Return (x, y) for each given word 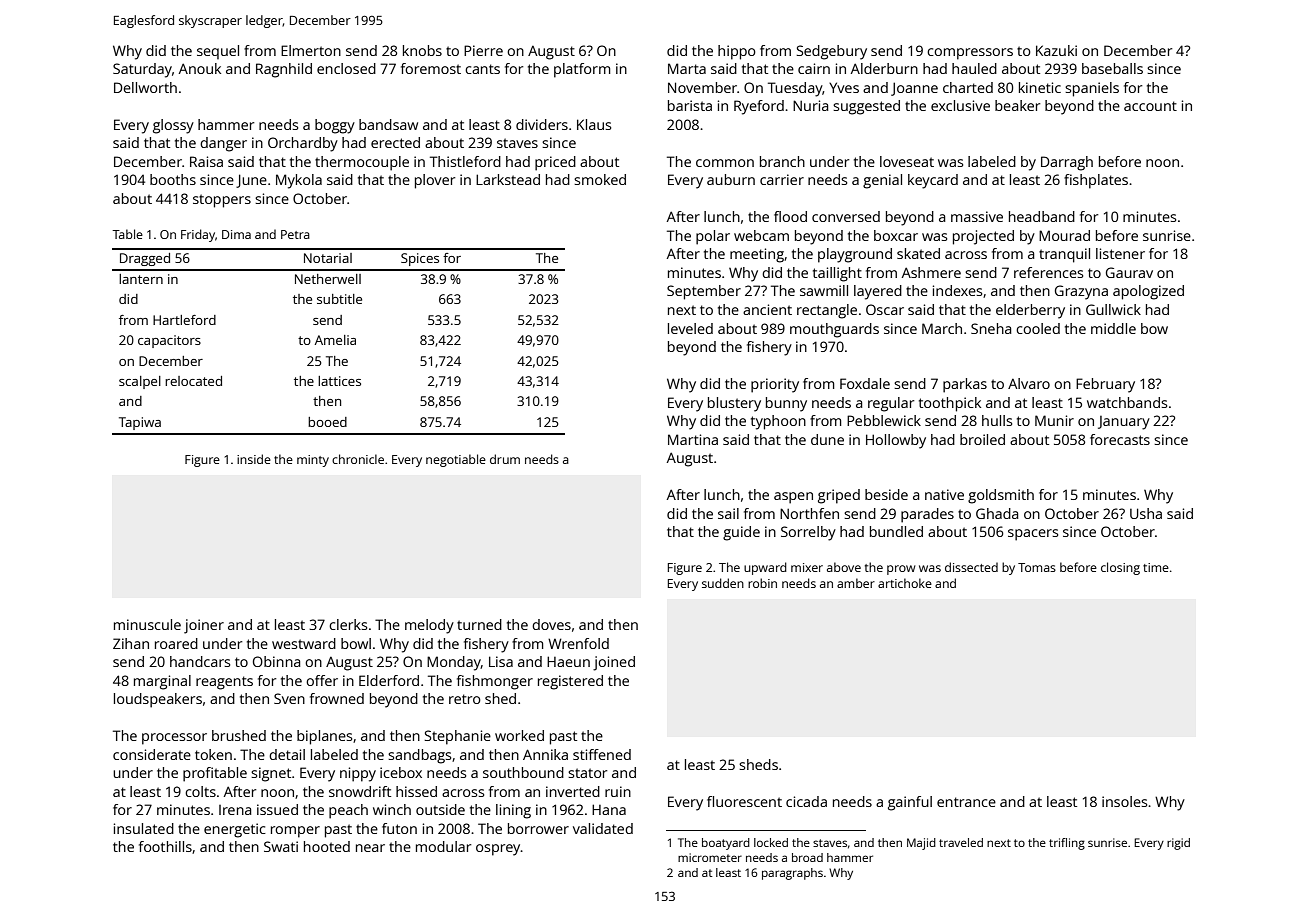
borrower (538, 828)
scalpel (140, 382)
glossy (173, 126)
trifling (1067, 844)
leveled (690, 328)
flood (790, 216)
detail (287, 754)
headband (1042, 216)
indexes (957, 290)
